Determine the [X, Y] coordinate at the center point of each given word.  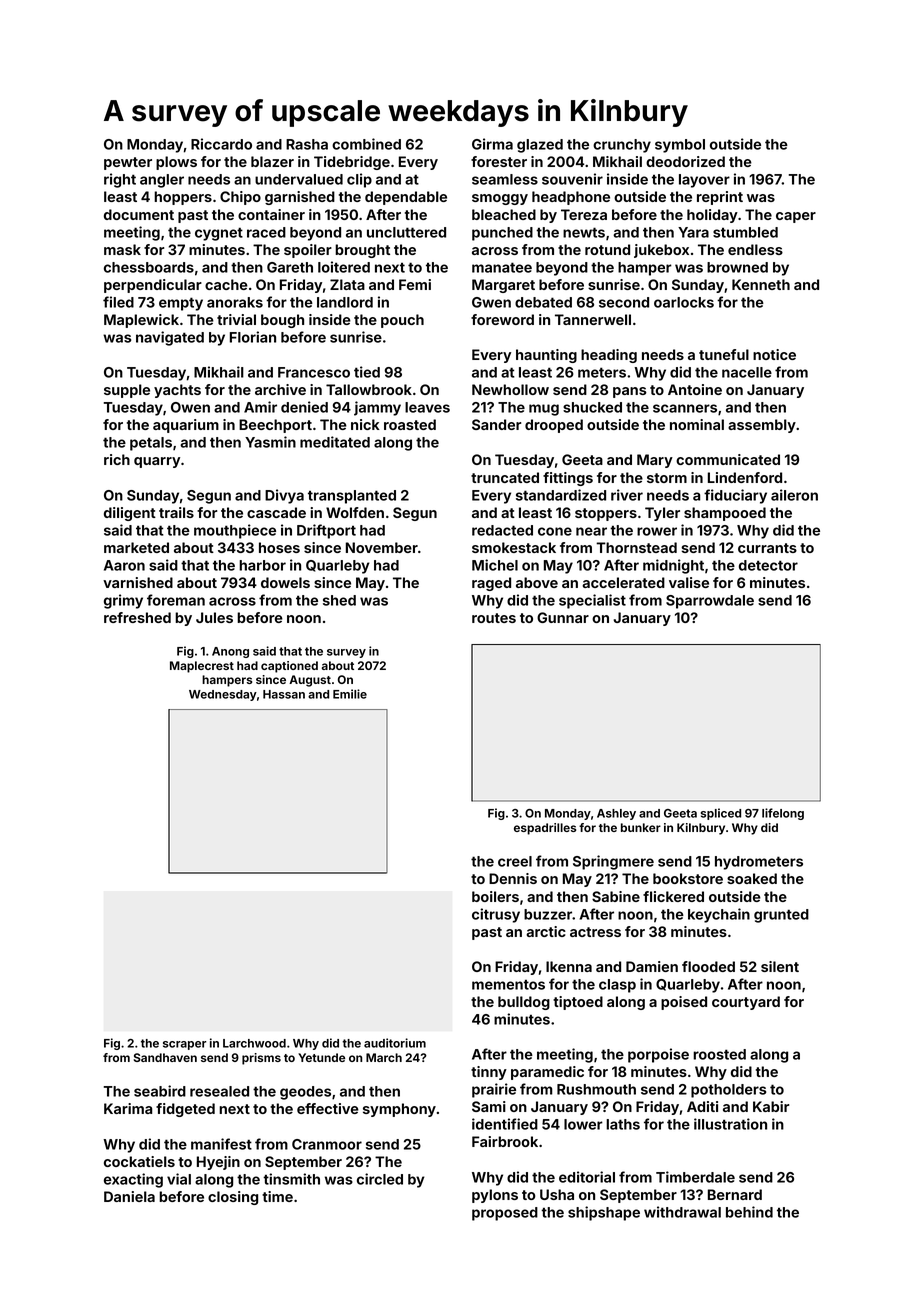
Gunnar [563, 617]
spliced [721, 814]
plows [176, 163]
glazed [540, 146]
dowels [285, 582]
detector [768, 565]
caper [796, 217]
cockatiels [139, 1161]
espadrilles [545, 829]
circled [380, 1179]
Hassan [284, 694]
